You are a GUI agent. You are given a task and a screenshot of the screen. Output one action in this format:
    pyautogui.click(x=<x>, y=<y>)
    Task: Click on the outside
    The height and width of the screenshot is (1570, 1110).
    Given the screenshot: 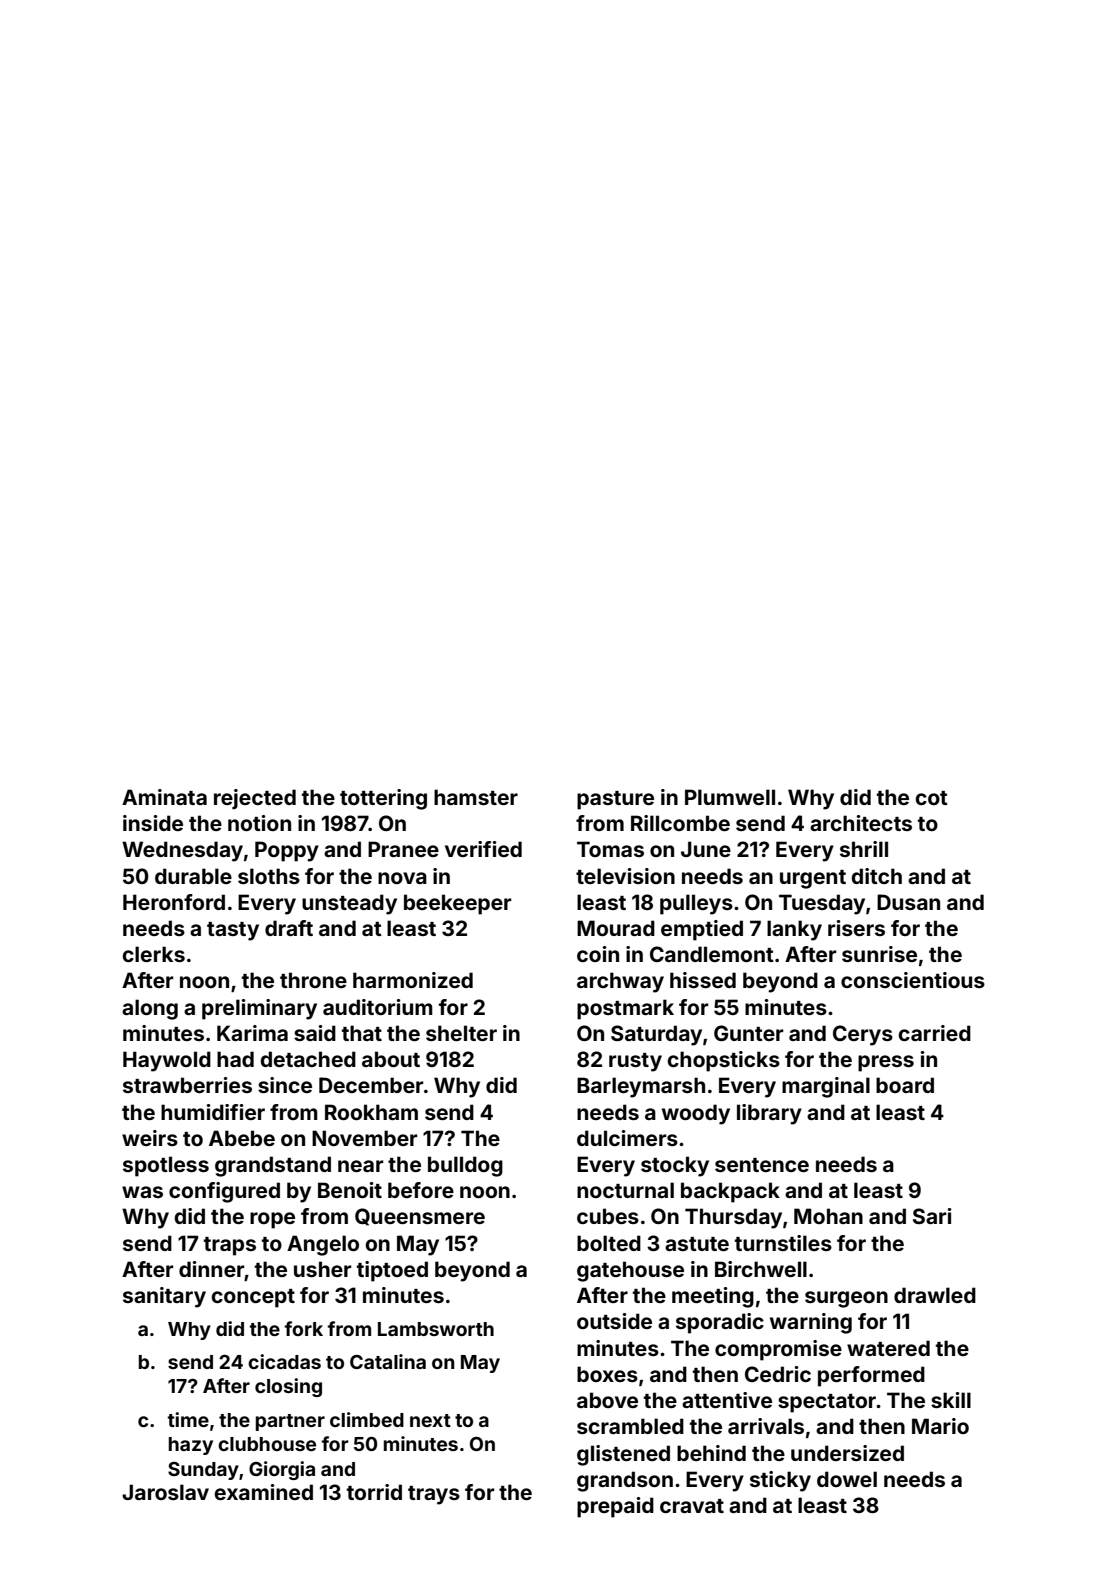 What is the action you would take?
    pyautogui.click(x=614, y=1321)
